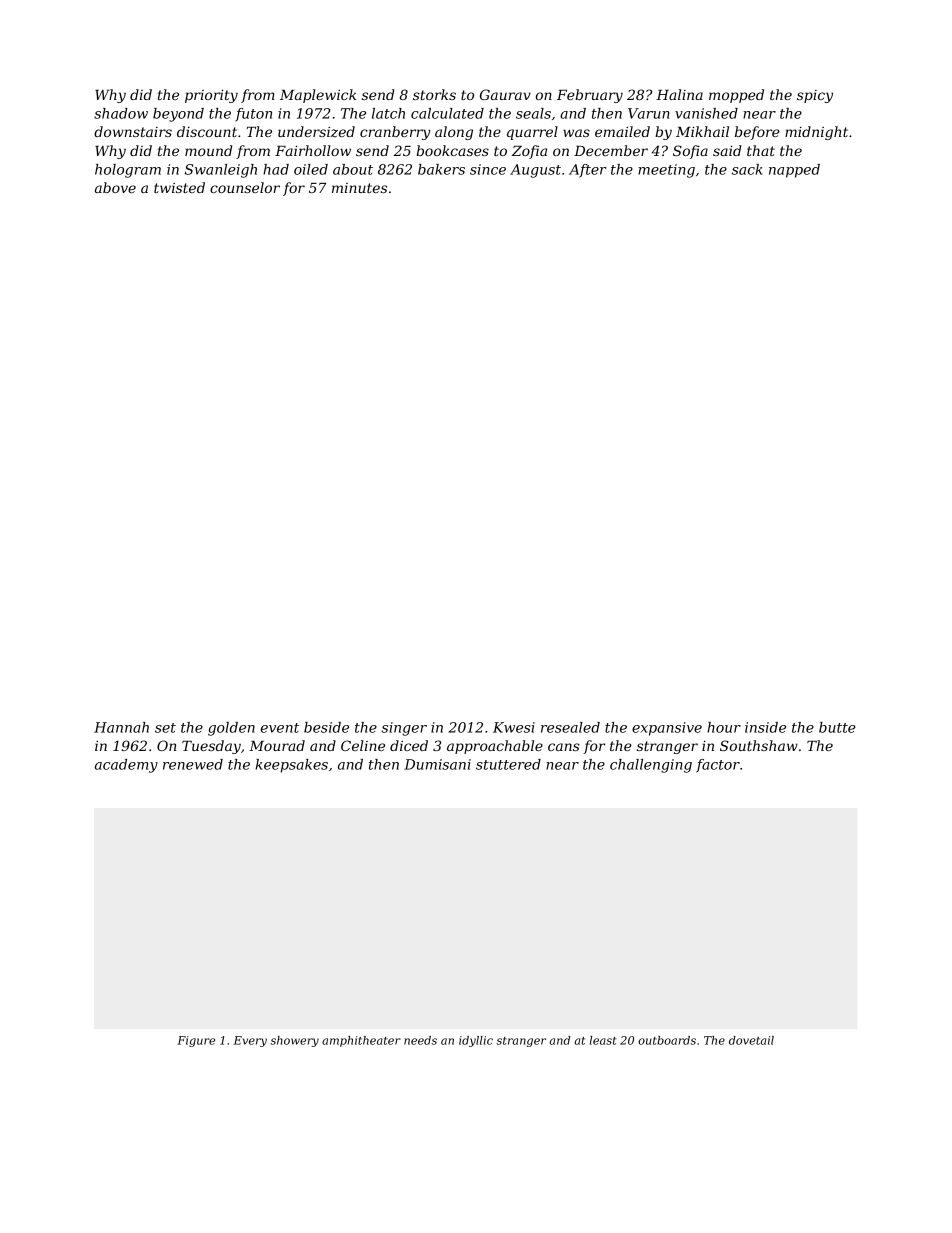 The width and height of the screenshot is (952, 1233). Describe the element at coordinates (359, 188) in the screenshot. I see `minutes` at that location.
